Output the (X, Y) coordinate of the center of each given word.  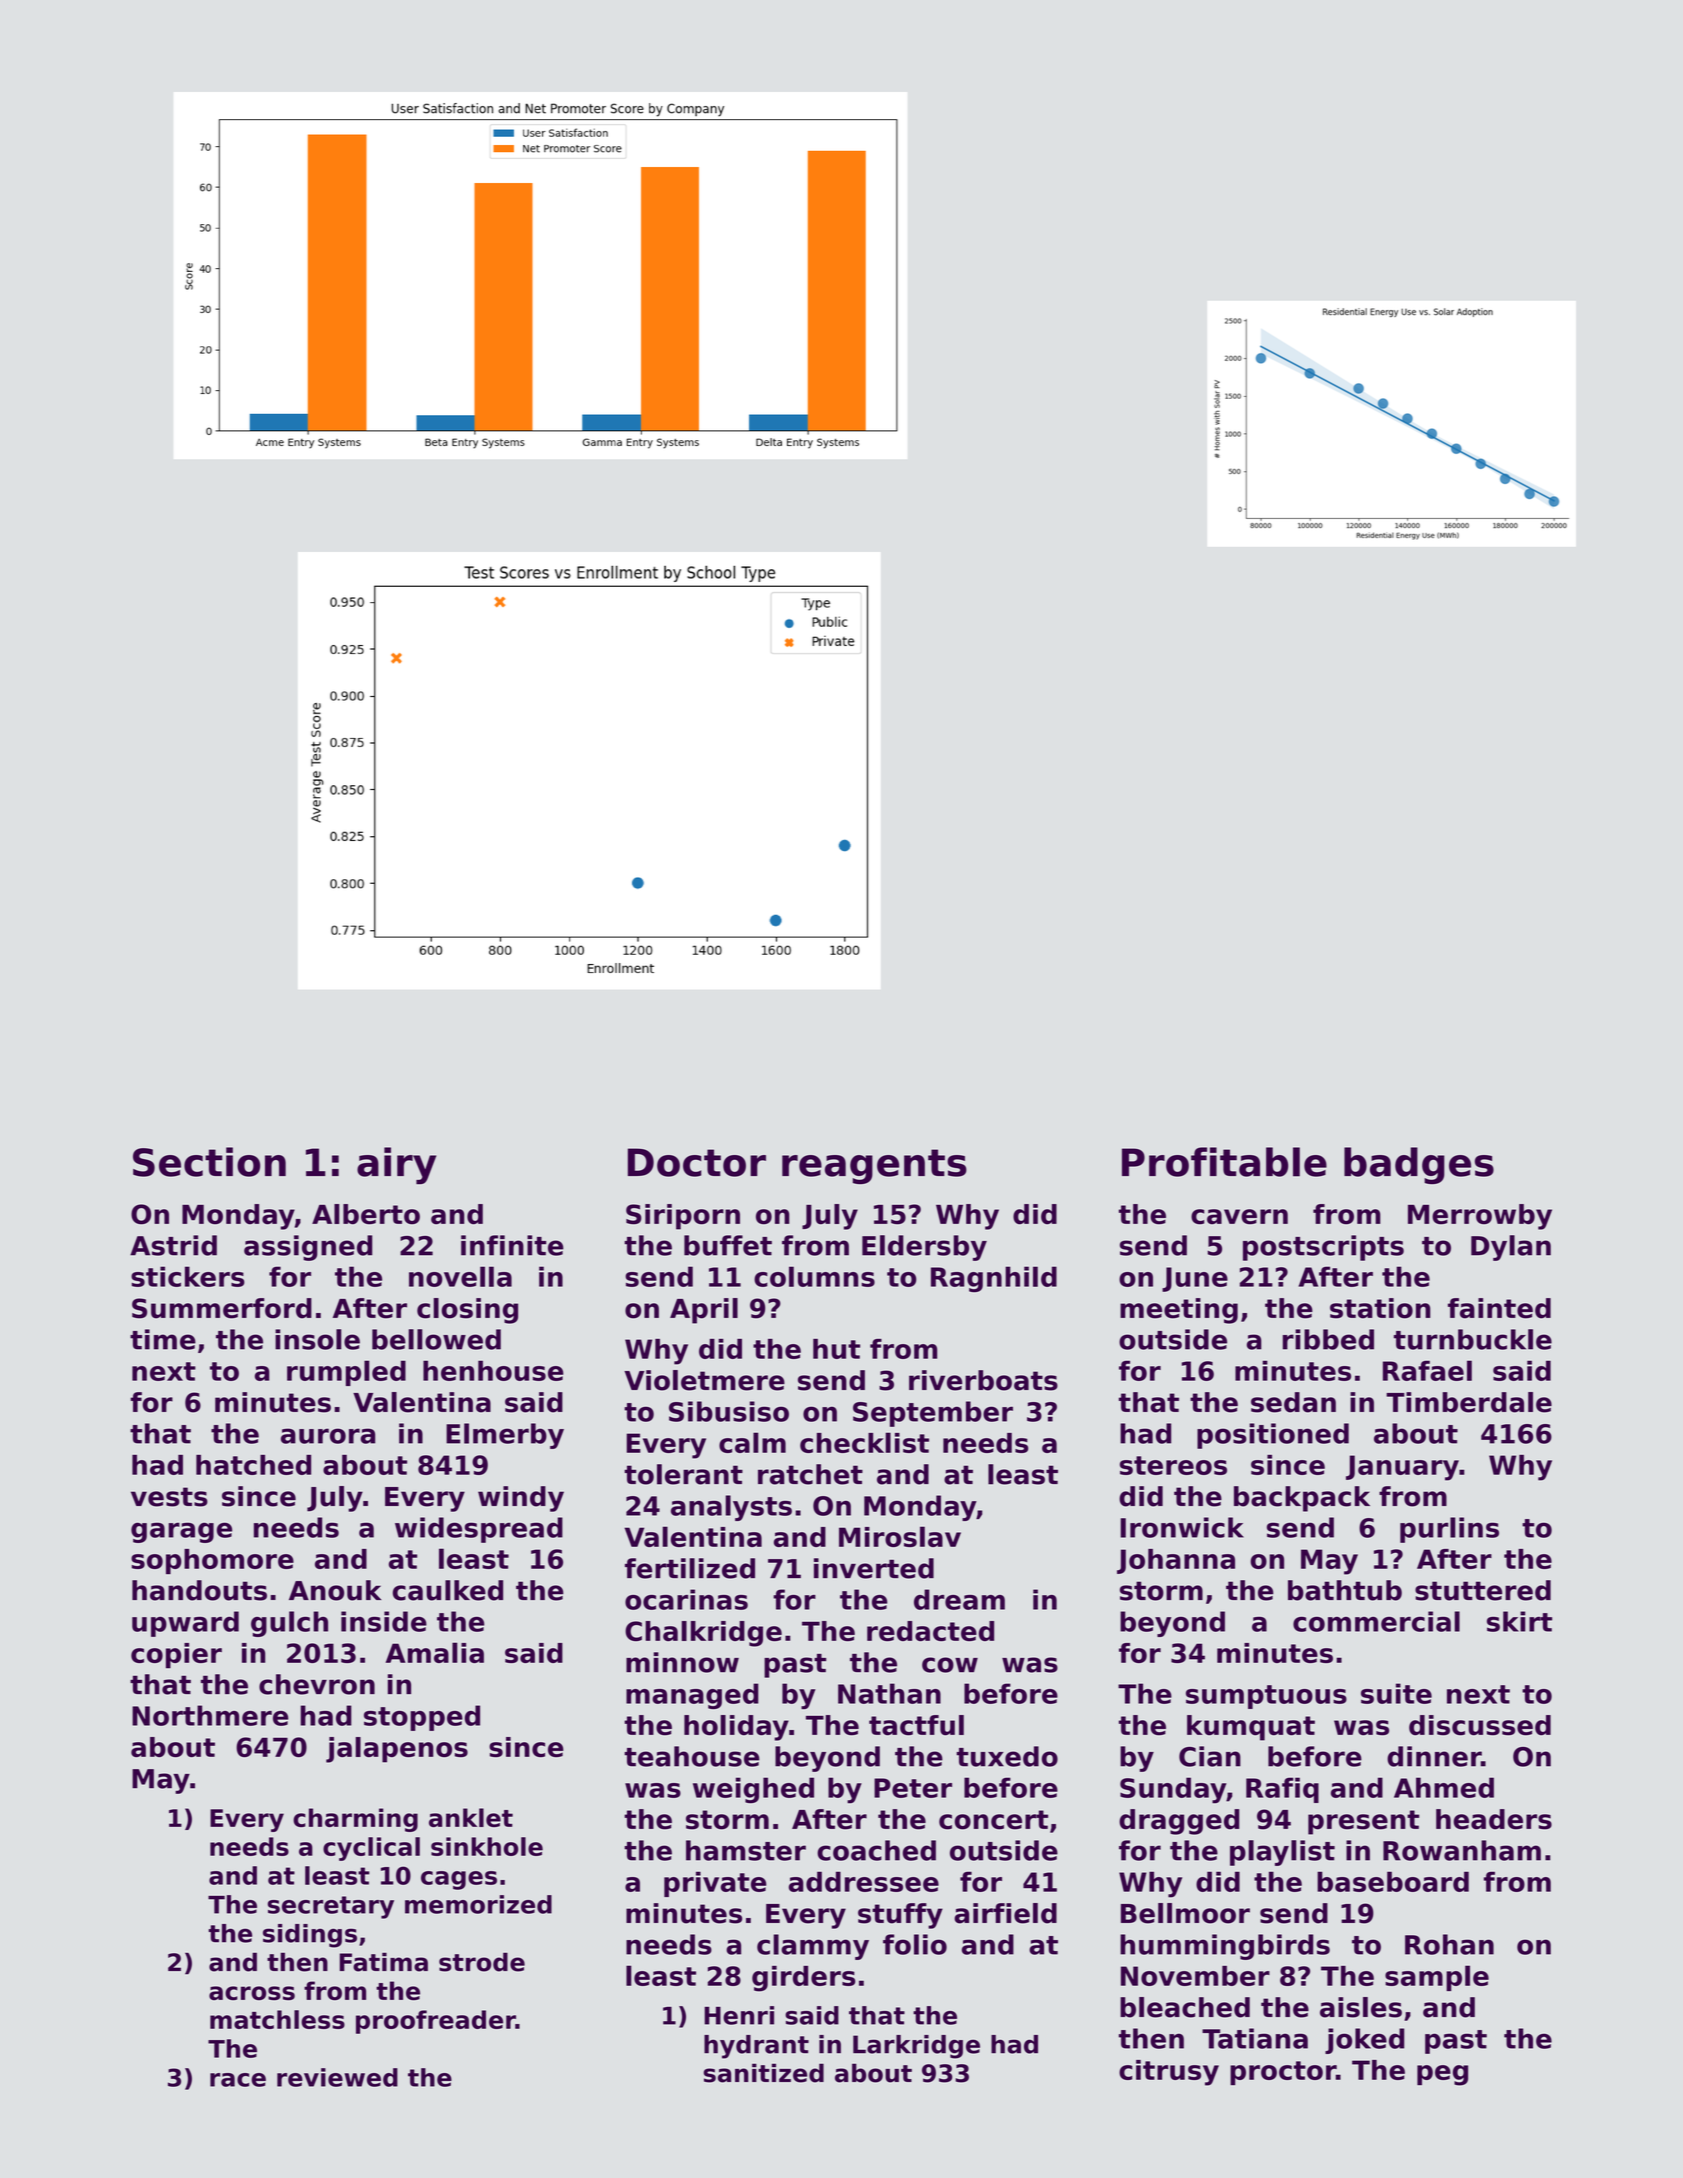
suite (1396, 1693)
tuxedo (1007, 1756)
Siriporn (683, 1217)
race (238, 2080)
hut (836, 1349)
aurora (328, 1436)
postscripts (1323, 1248)
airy (396, 1165)
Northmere (210, 1715)
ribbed (1328, 1339)
